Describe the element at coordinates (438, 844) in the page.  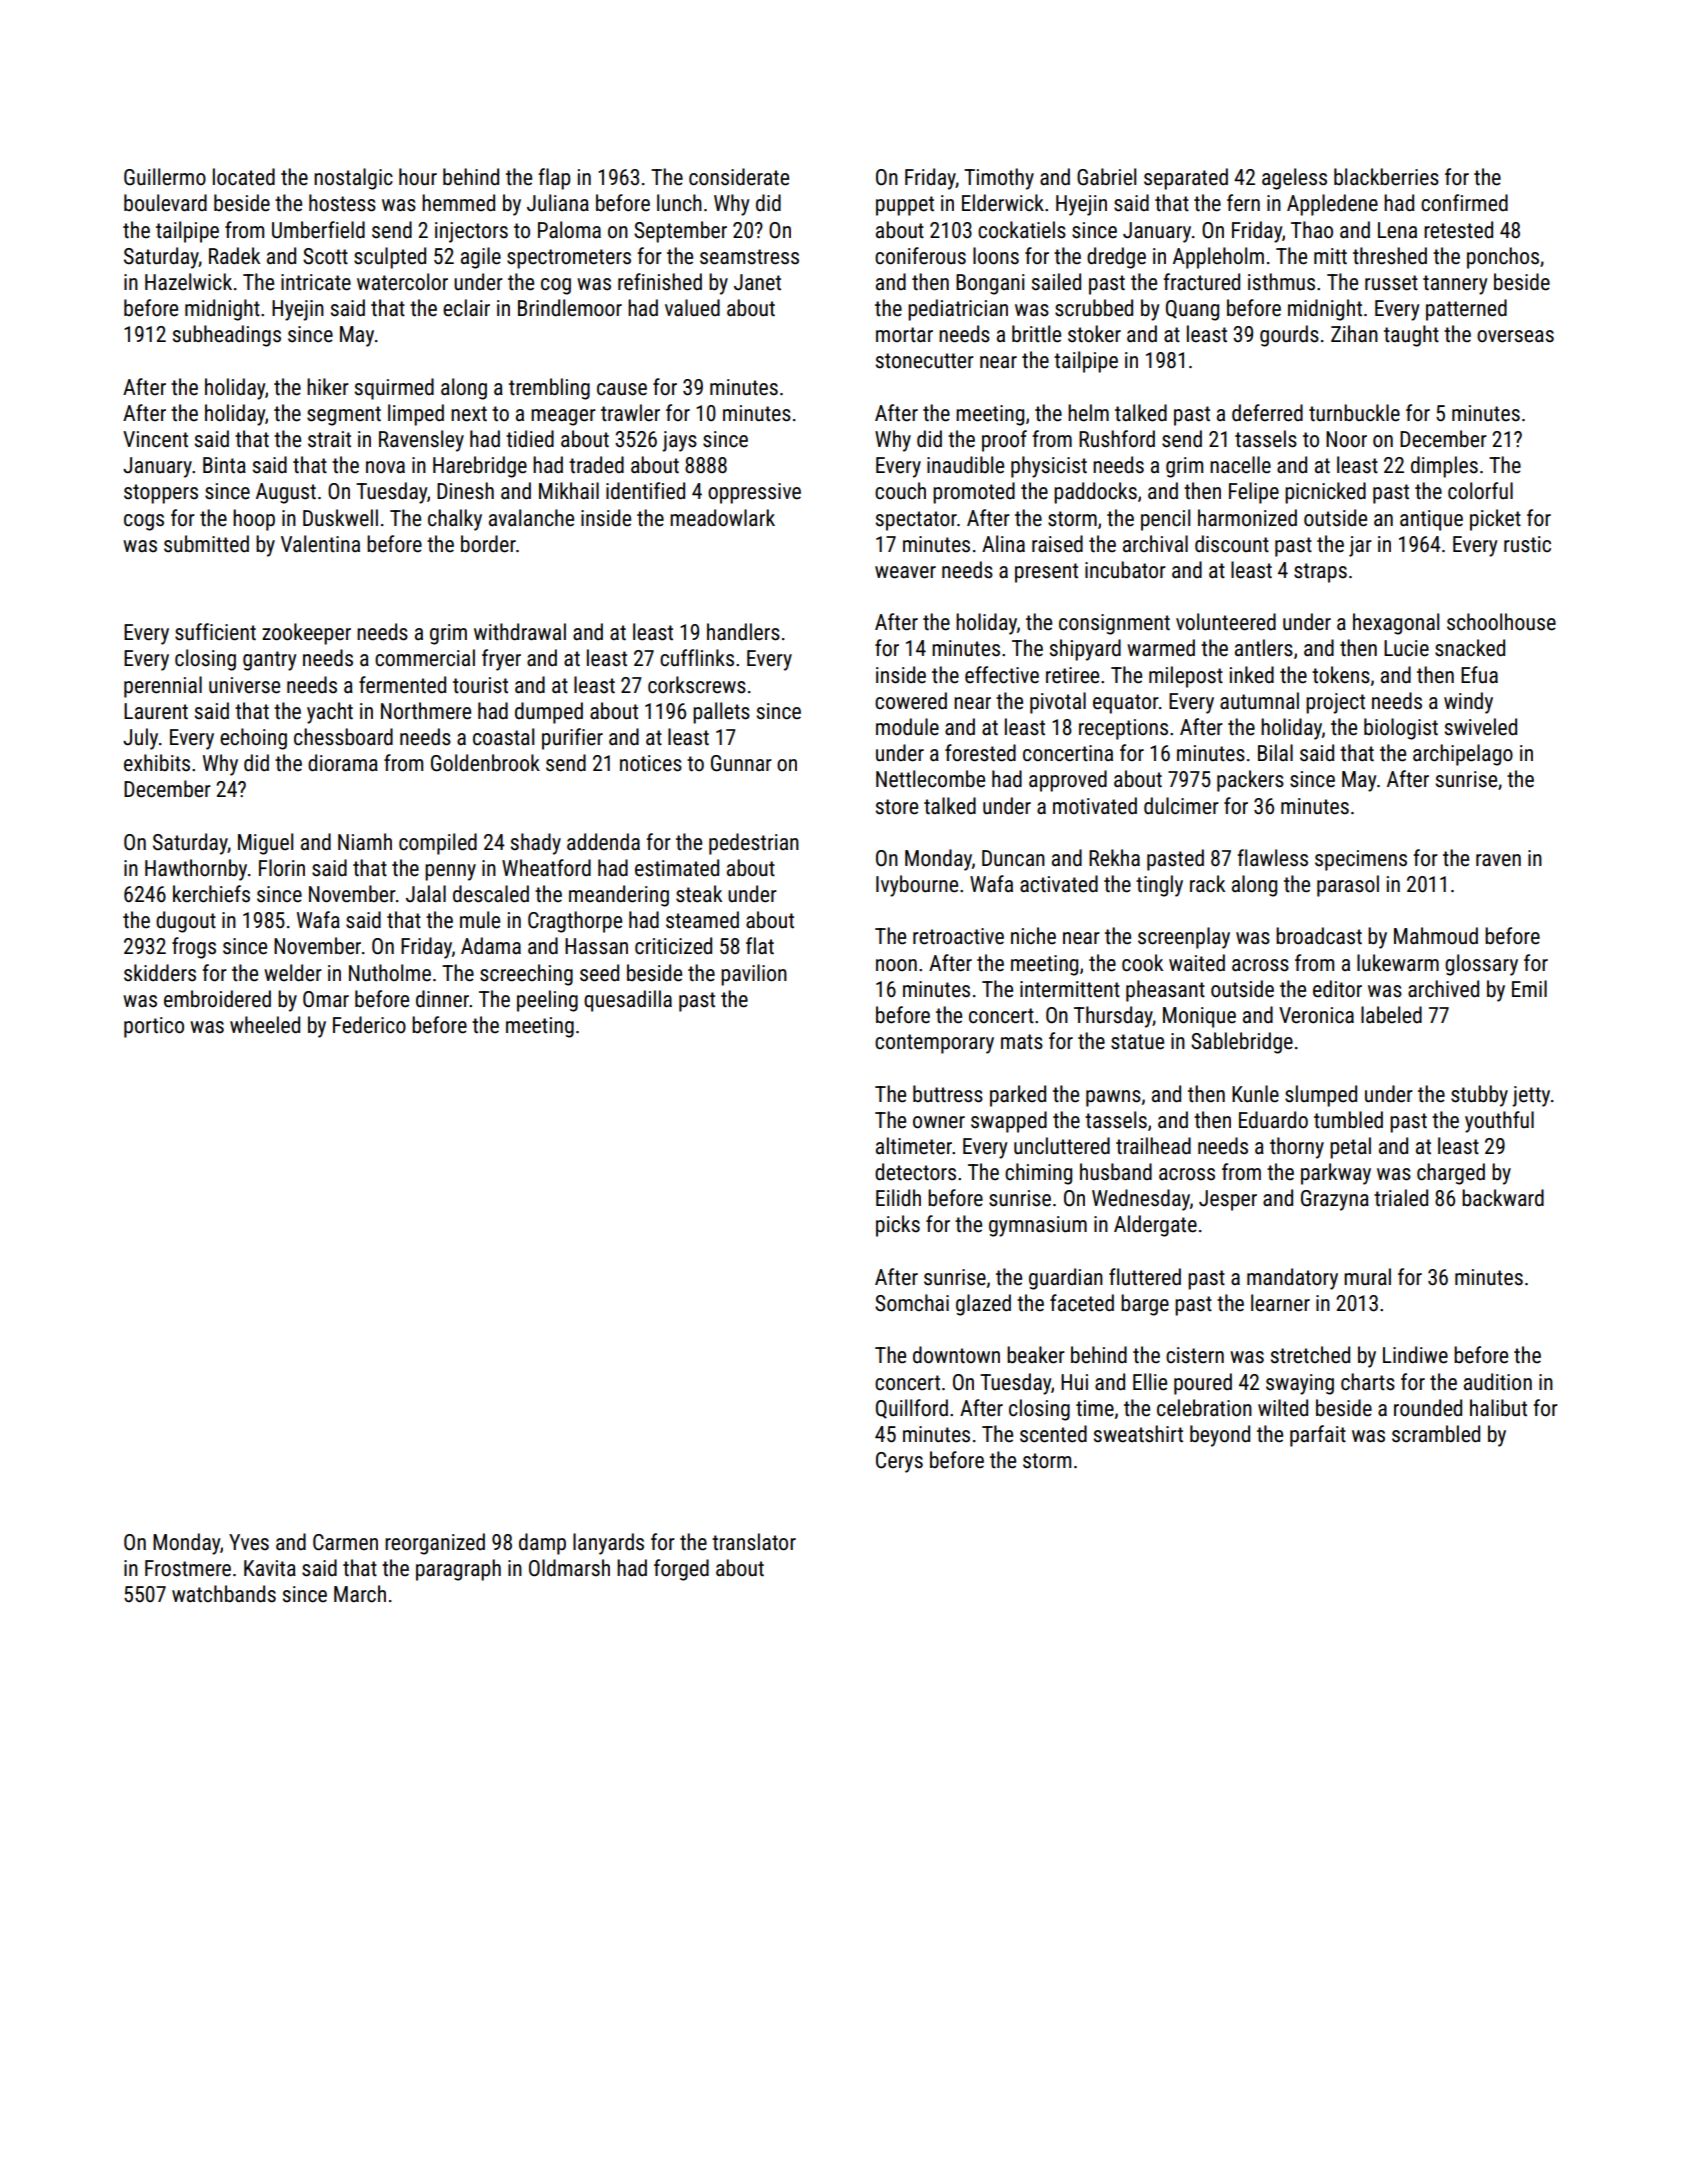
I see `compiled` at that location.
